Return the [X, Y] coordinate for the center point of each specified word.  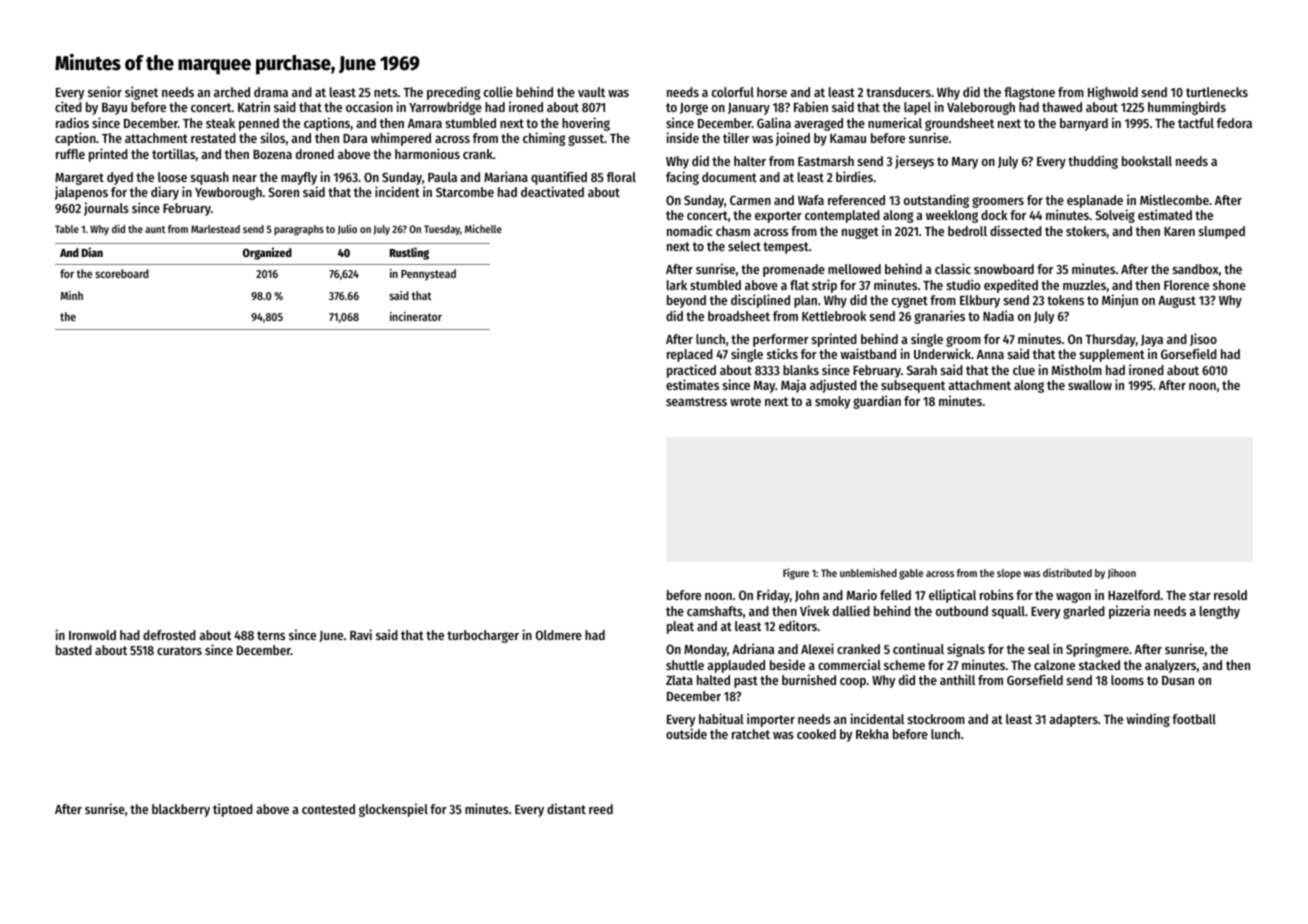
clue [1024, 370]
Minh [72, 295]
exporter [778, 217]
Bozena [272, 154]
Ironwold [92, 635]
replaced [690, 355]
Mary [965, 163]
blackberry [181, 810]
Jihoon [1122, 573]
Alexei [817, 648]
